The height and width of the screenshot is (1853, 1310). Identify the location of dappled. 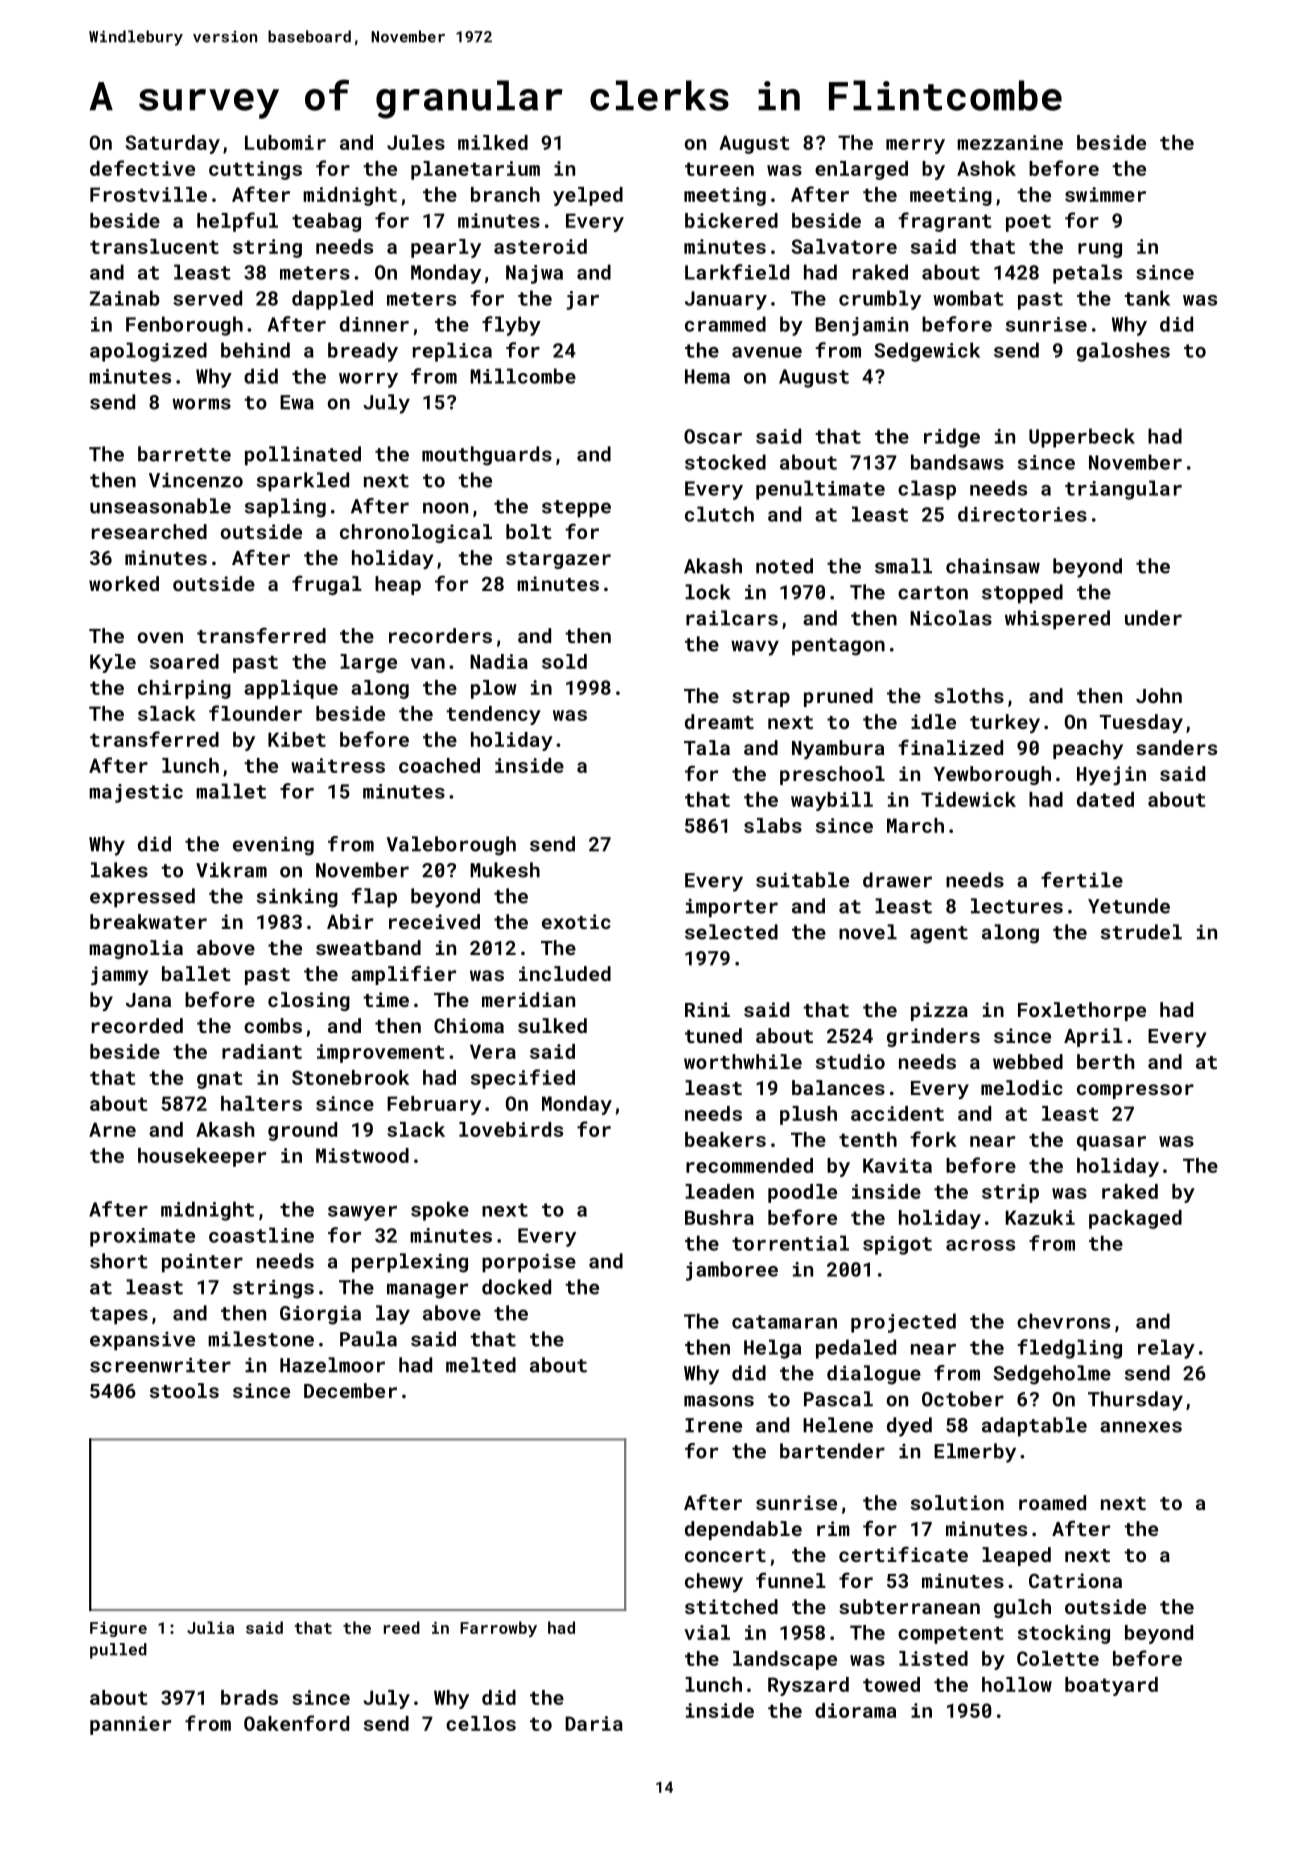
(332, 300).
